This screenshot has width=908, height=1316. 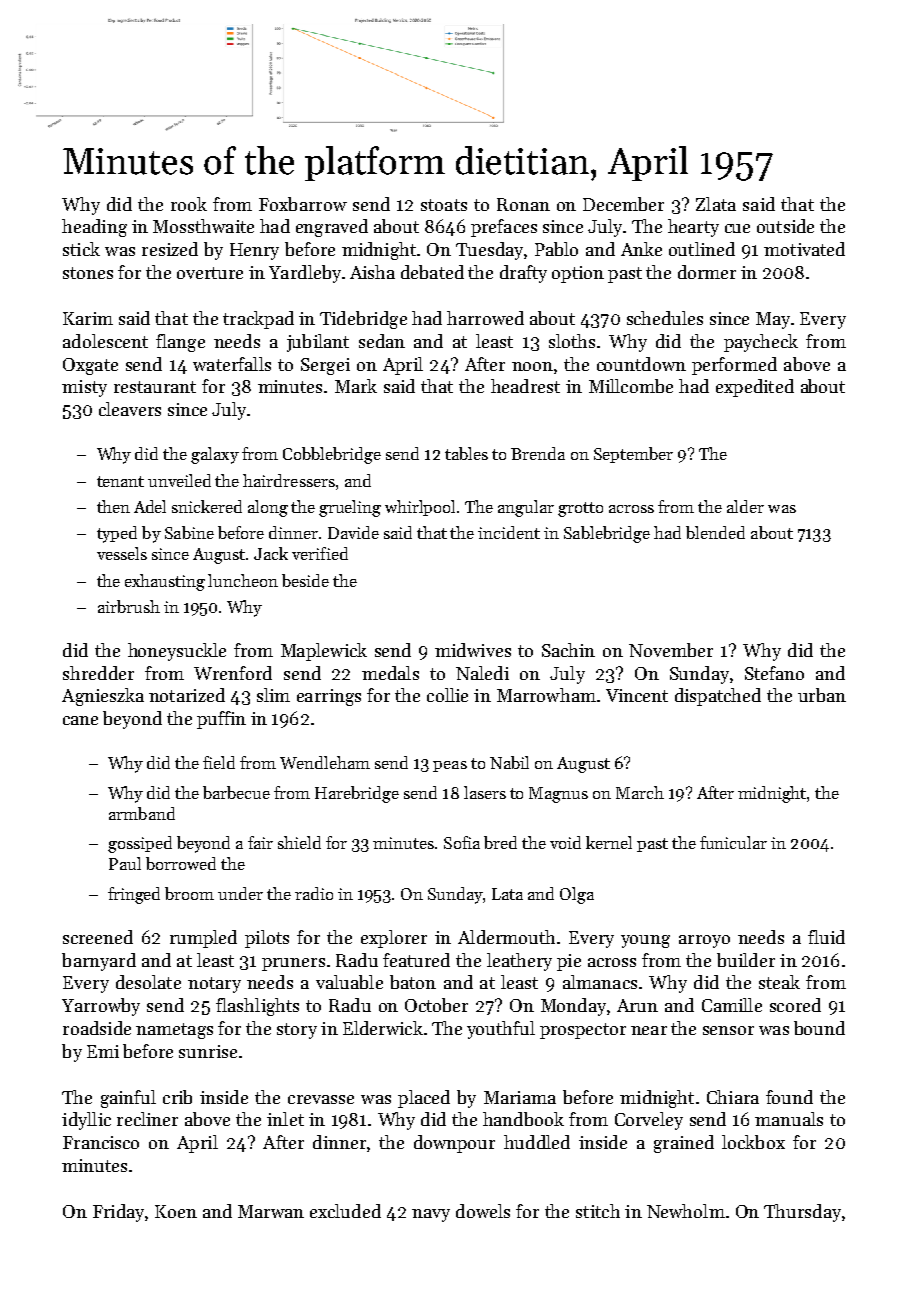 What do you see at coordinates (538, 453) in the screenshot?
I see `Brenda` at bounding box center [538, 453].
